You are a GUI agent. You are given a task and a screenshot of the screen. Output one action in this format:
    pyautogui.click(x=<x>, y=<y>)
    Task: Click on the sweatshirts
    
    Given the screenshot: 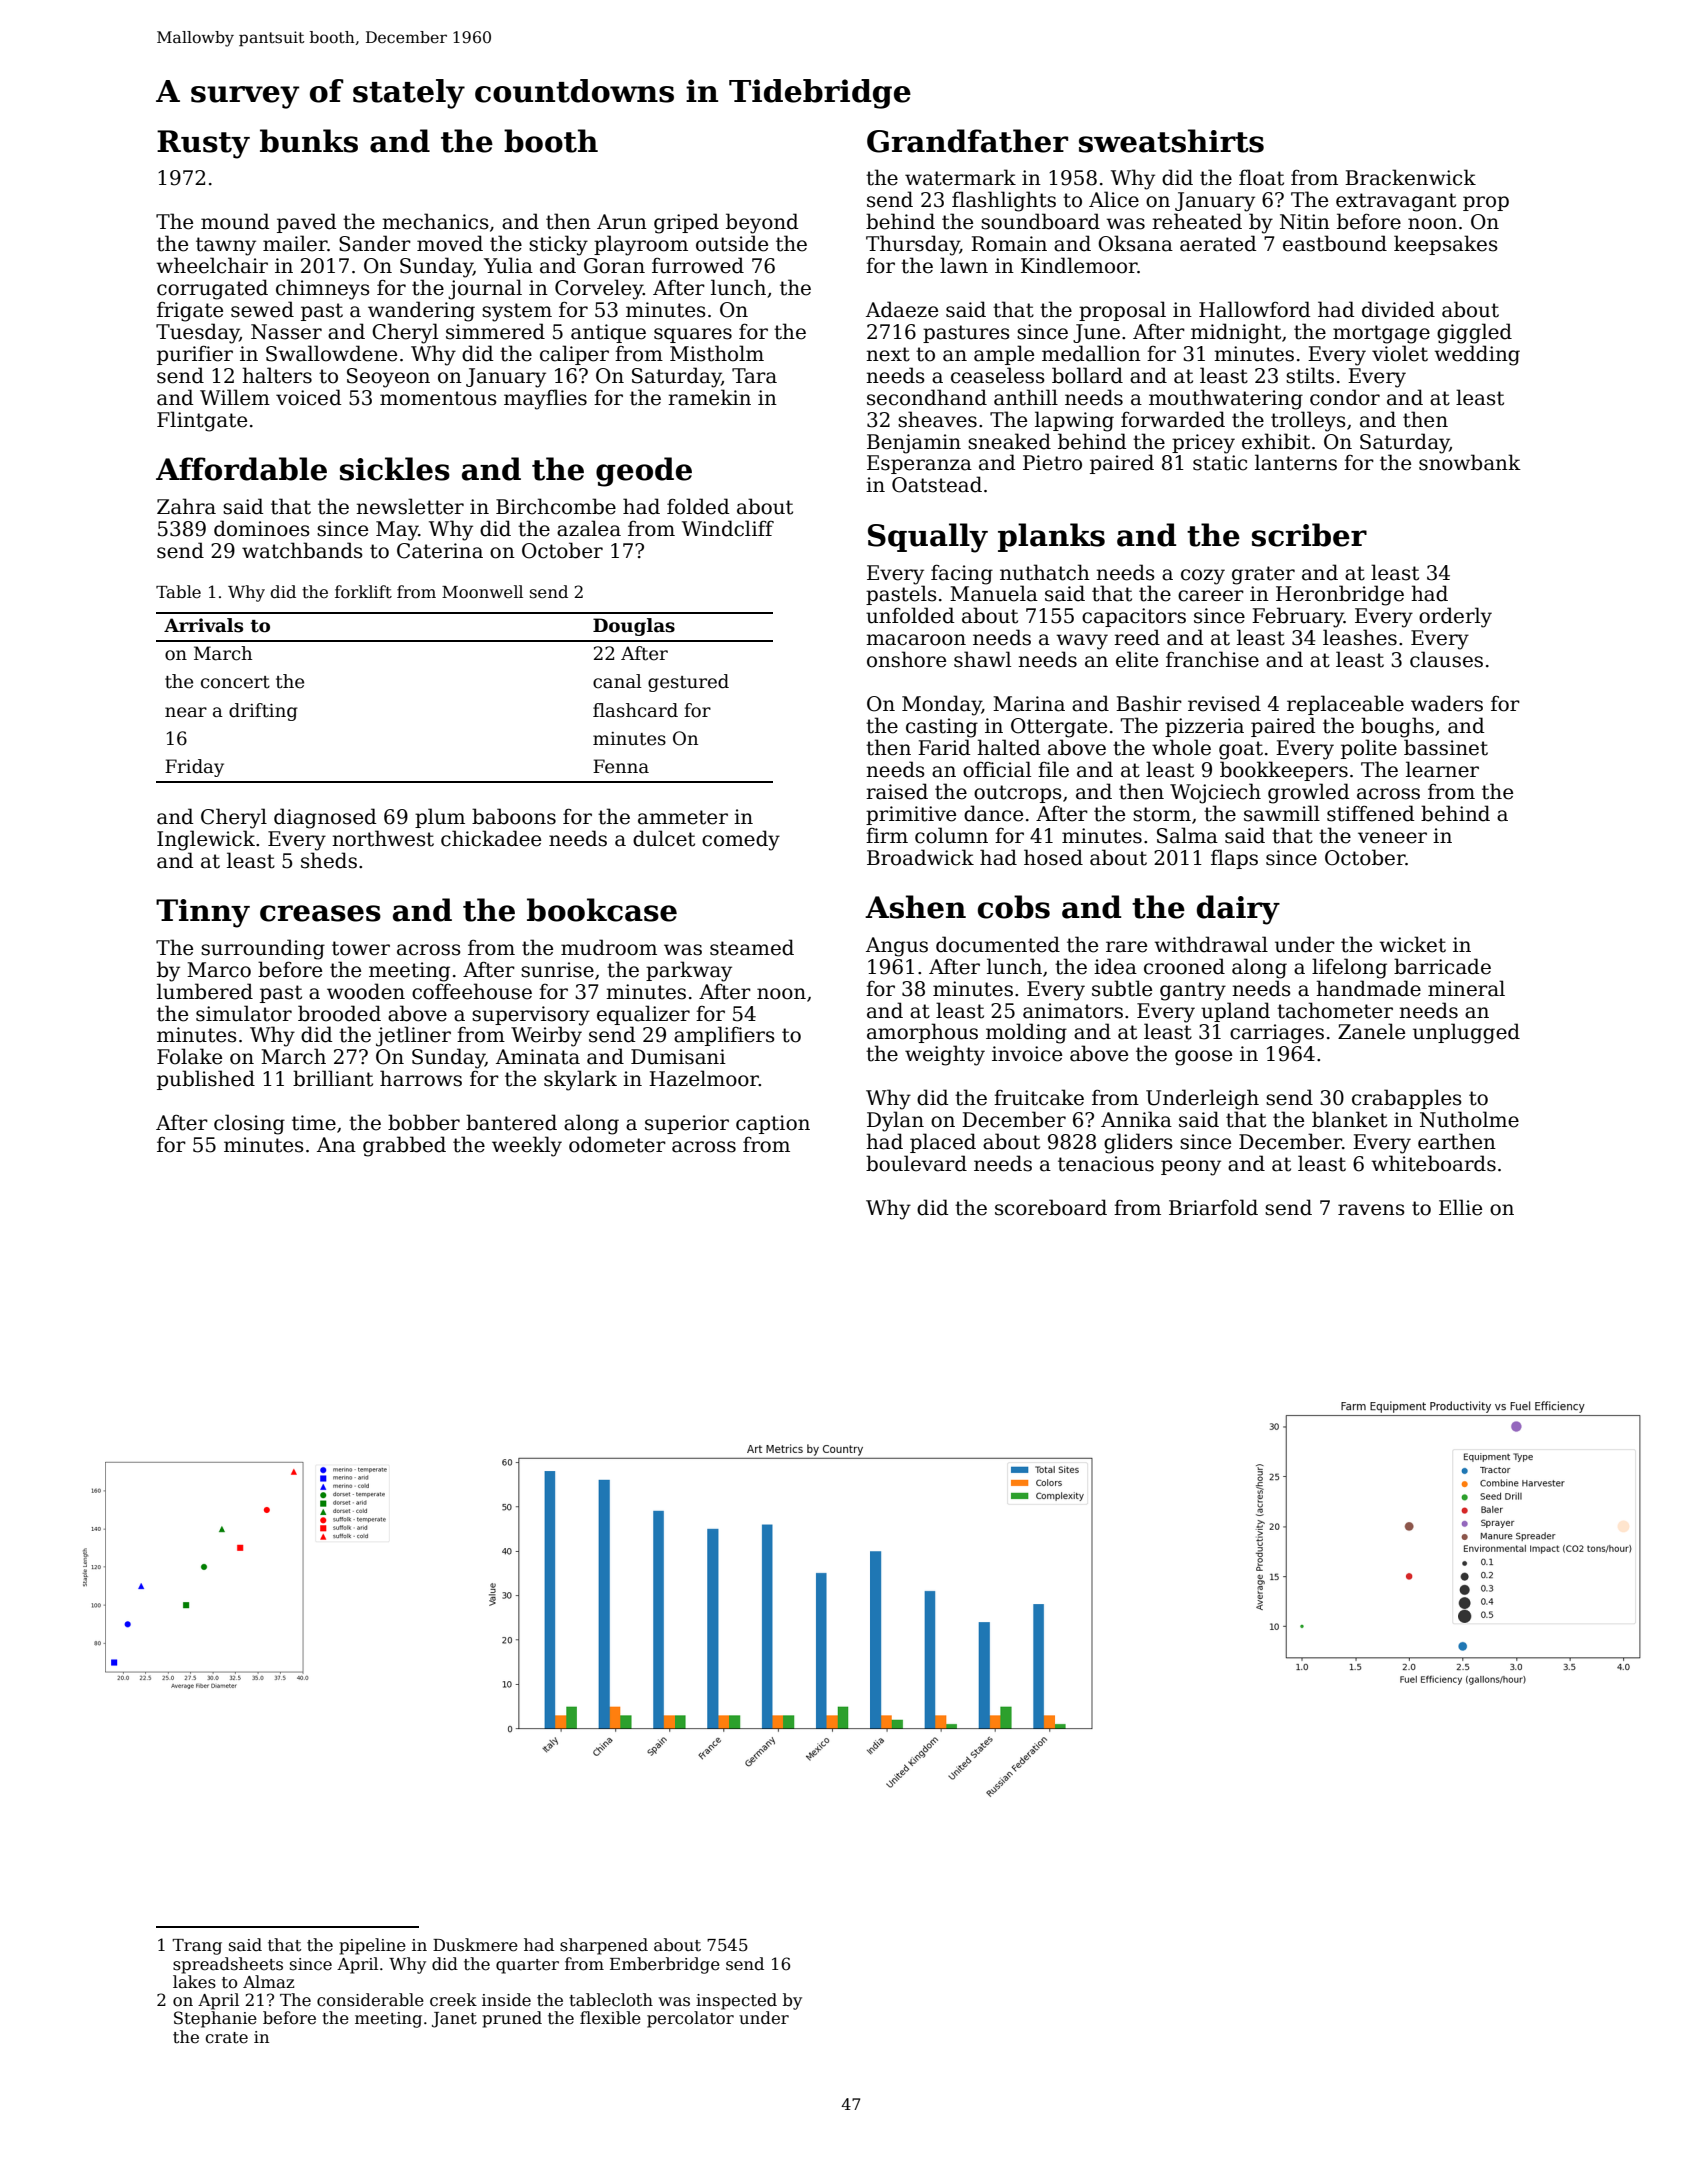 What is the action you would take?
    pyautogui.click(x=1171, y=141)
